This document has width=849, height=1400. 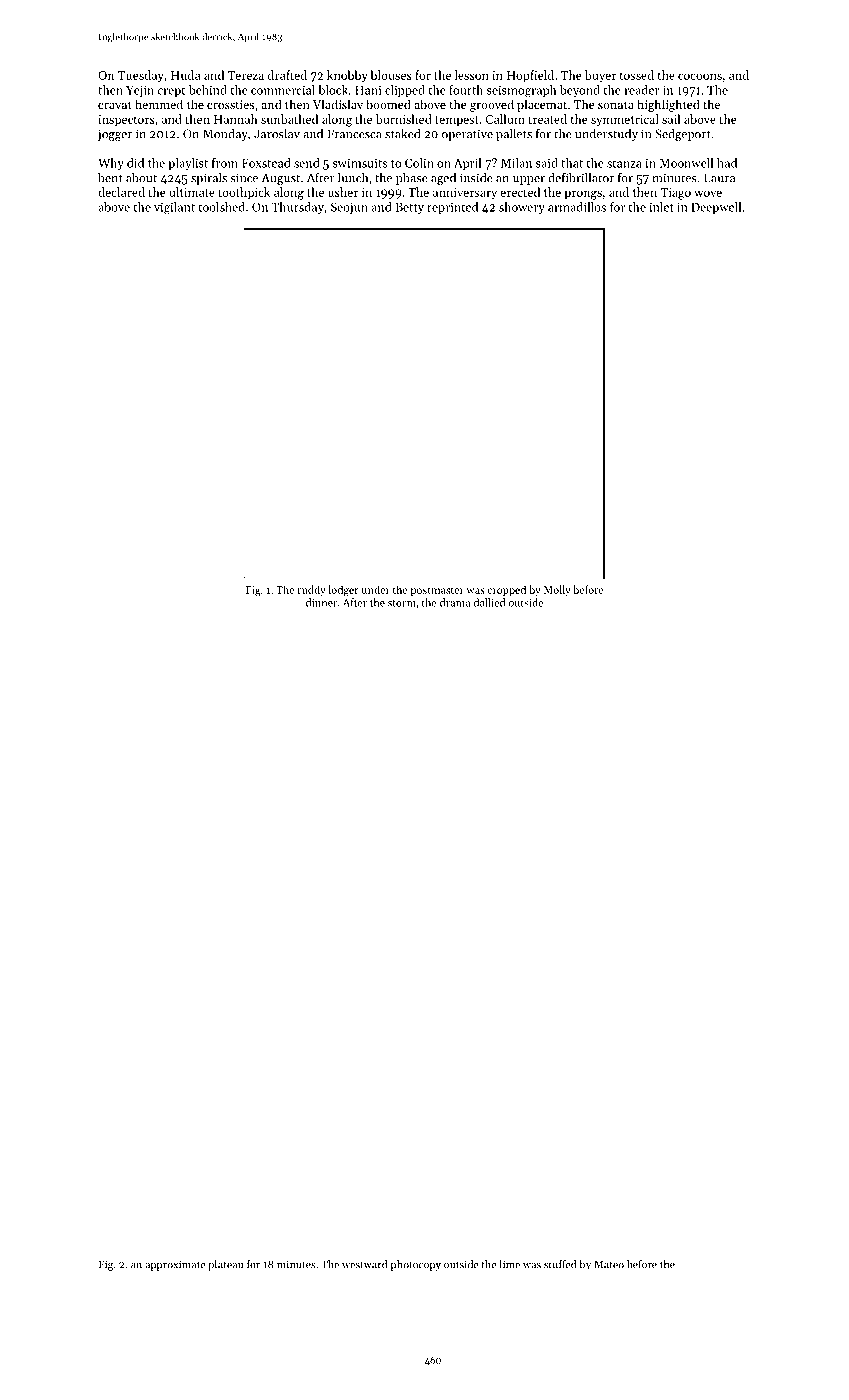 I want to click on lodger, so click(x=343, y=591).
